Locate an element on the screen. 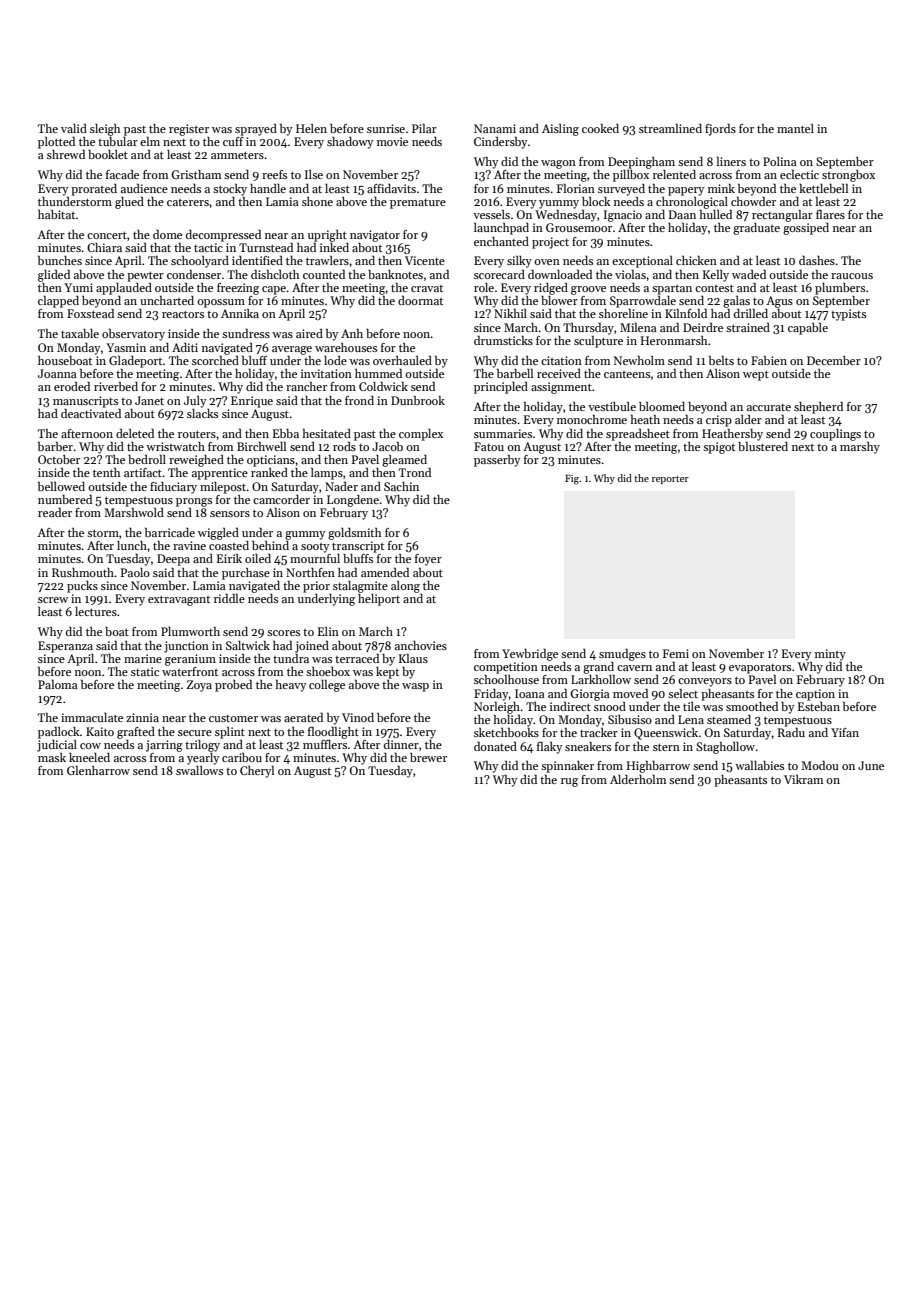  Cheryl is located at coordinates (257, 772).
